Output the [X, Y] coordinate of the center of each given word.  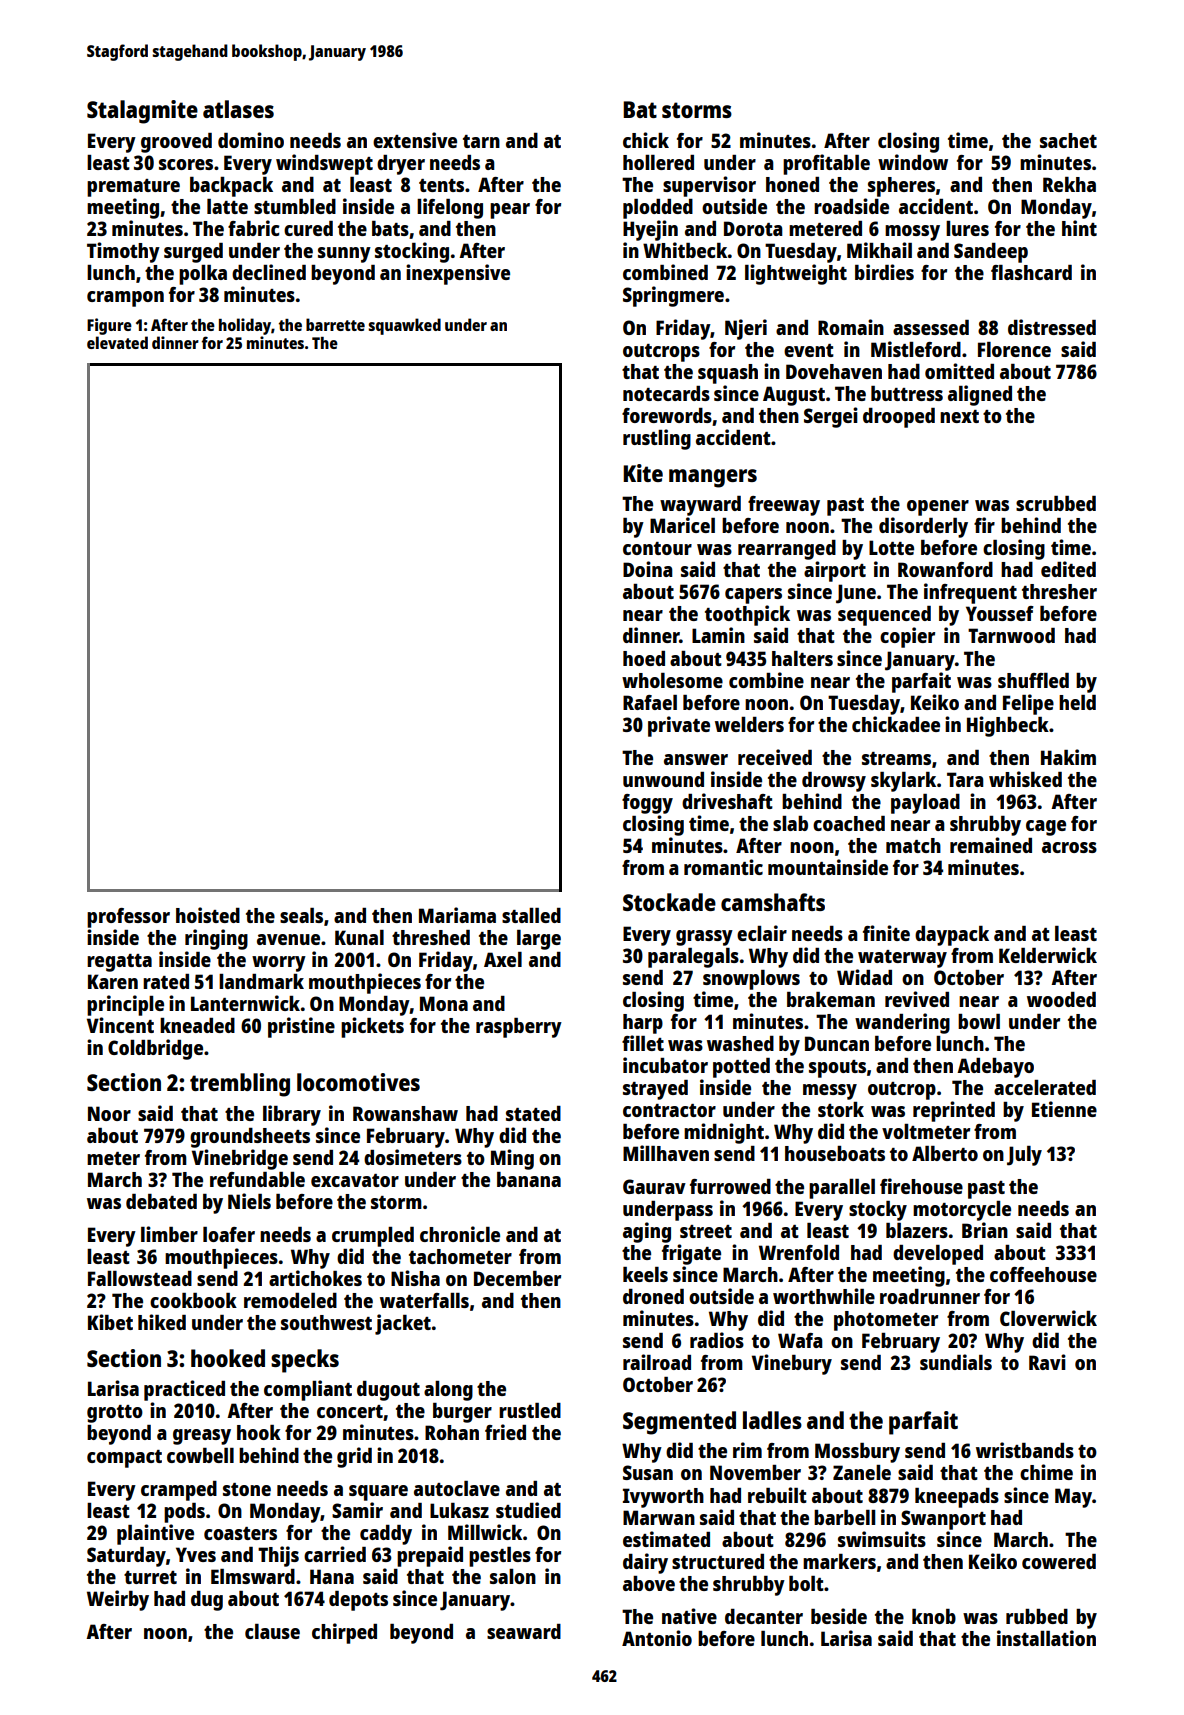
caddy [386, 1535]
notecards [666, 393]
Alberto [945, 1153]
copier [907, 637]
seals [301, 915]
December [517, 1278]
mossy [912, 233]
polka [203, 275]
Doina [648, 569]
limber [169, 1234]
